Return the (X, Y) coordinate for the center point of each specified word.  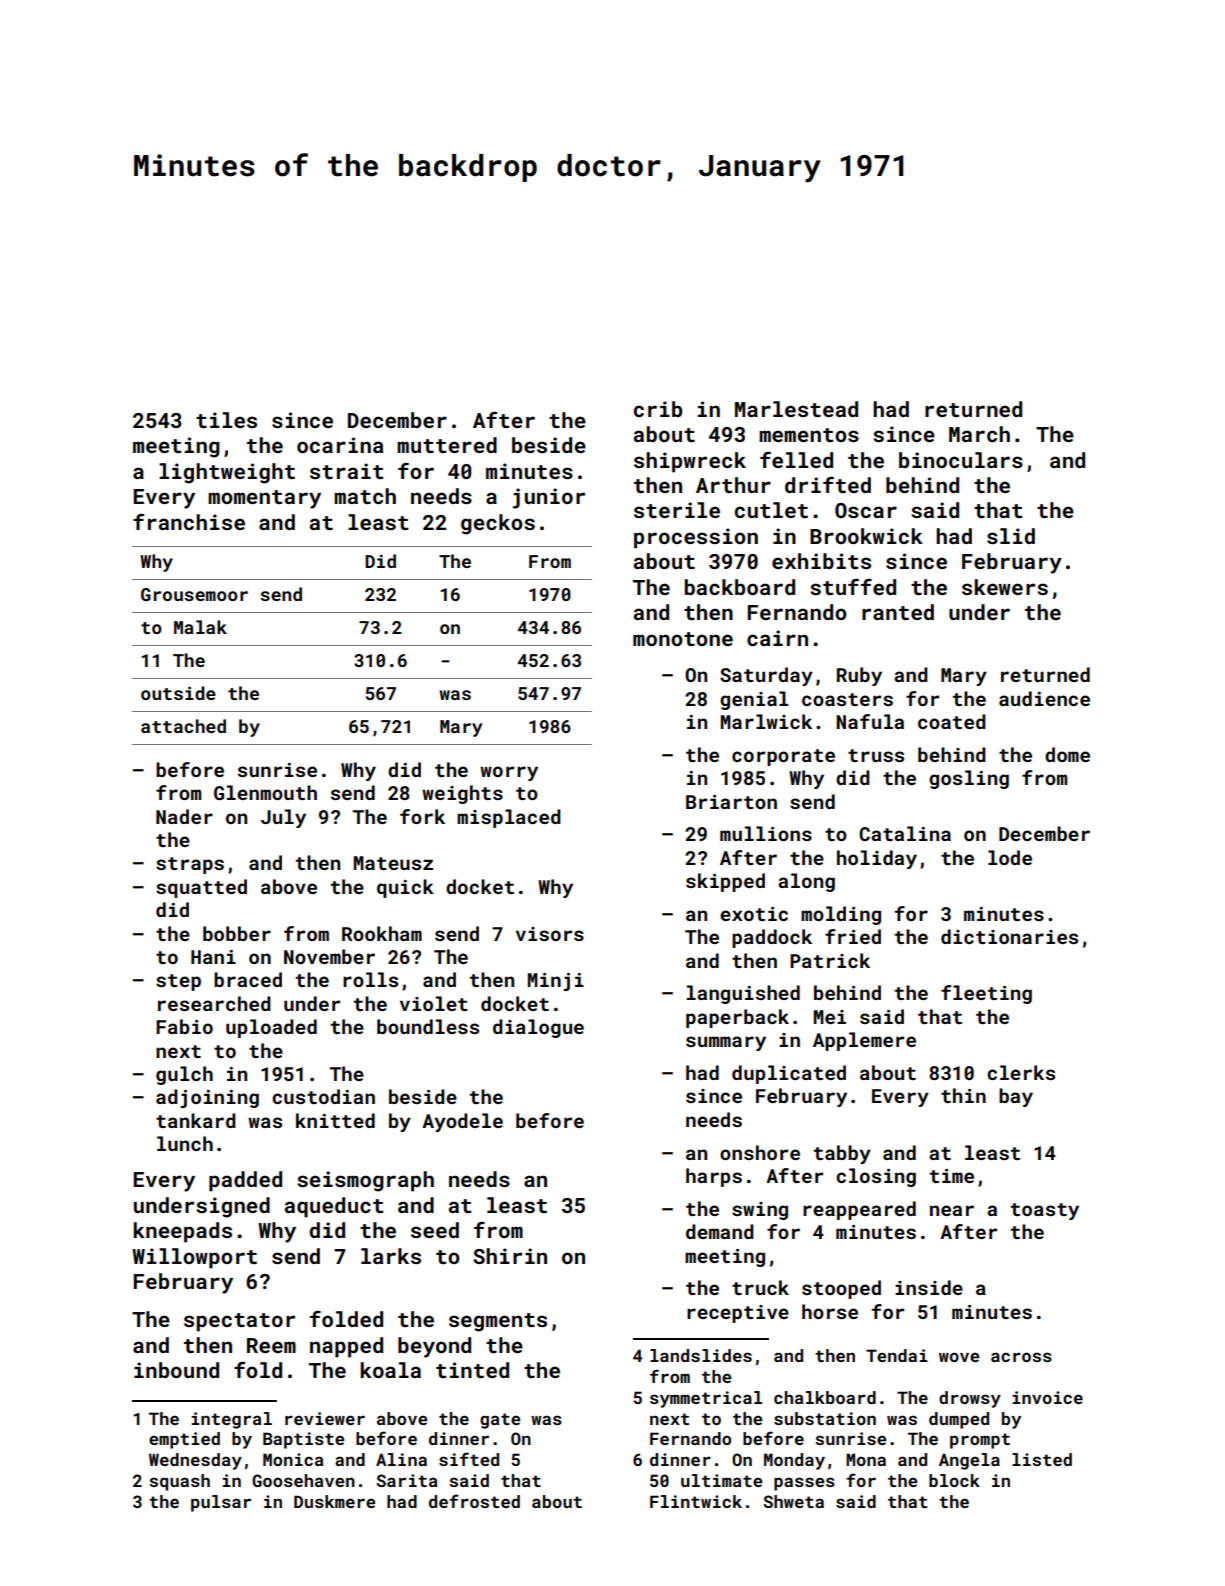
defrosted (474, 1501)
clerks (1021, 1072)
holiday (877, 859)
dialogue (538, 1028)
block (954, 1480)
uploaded (271, 1028)
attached (183, 726)
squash (179, 1482)
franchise (189, 522)
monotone (683, 639)
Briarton (731, 802)
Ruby (859, 676)
